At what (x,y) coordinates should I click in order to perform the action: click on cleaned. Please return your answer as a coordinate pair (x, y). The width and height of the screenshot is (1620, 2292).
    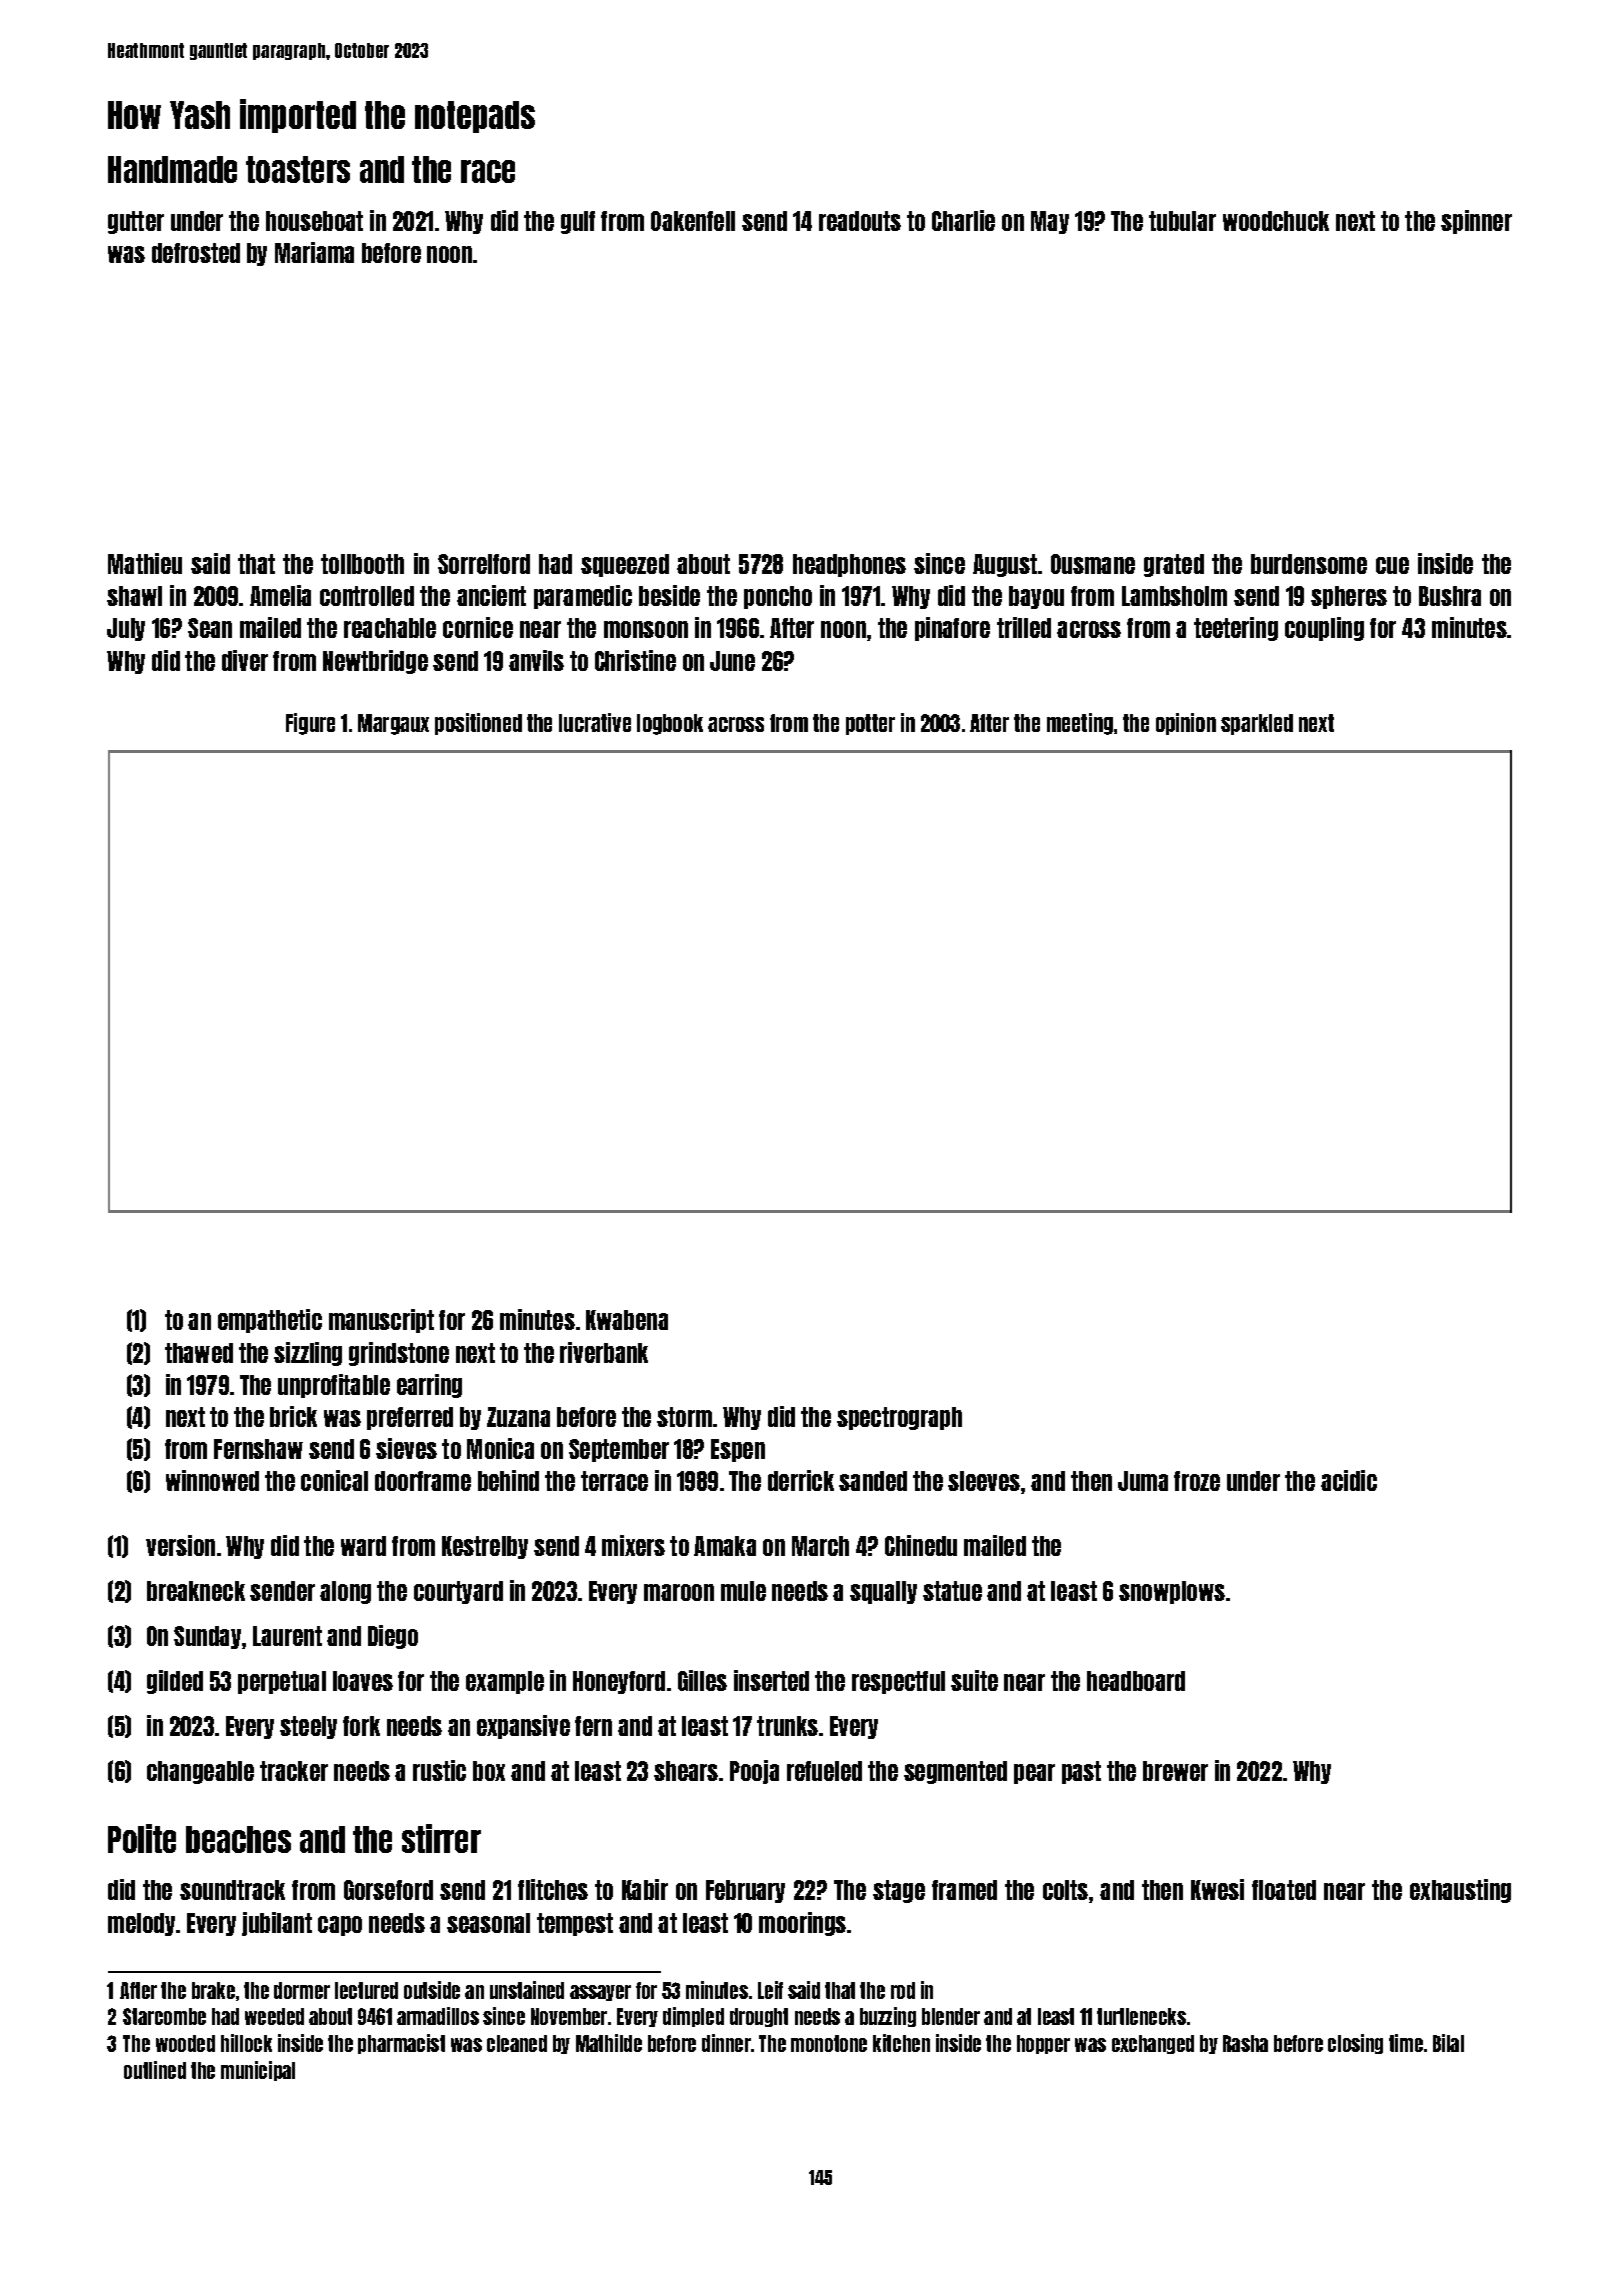
    Looking at the image, I should click on (517, 2043).
